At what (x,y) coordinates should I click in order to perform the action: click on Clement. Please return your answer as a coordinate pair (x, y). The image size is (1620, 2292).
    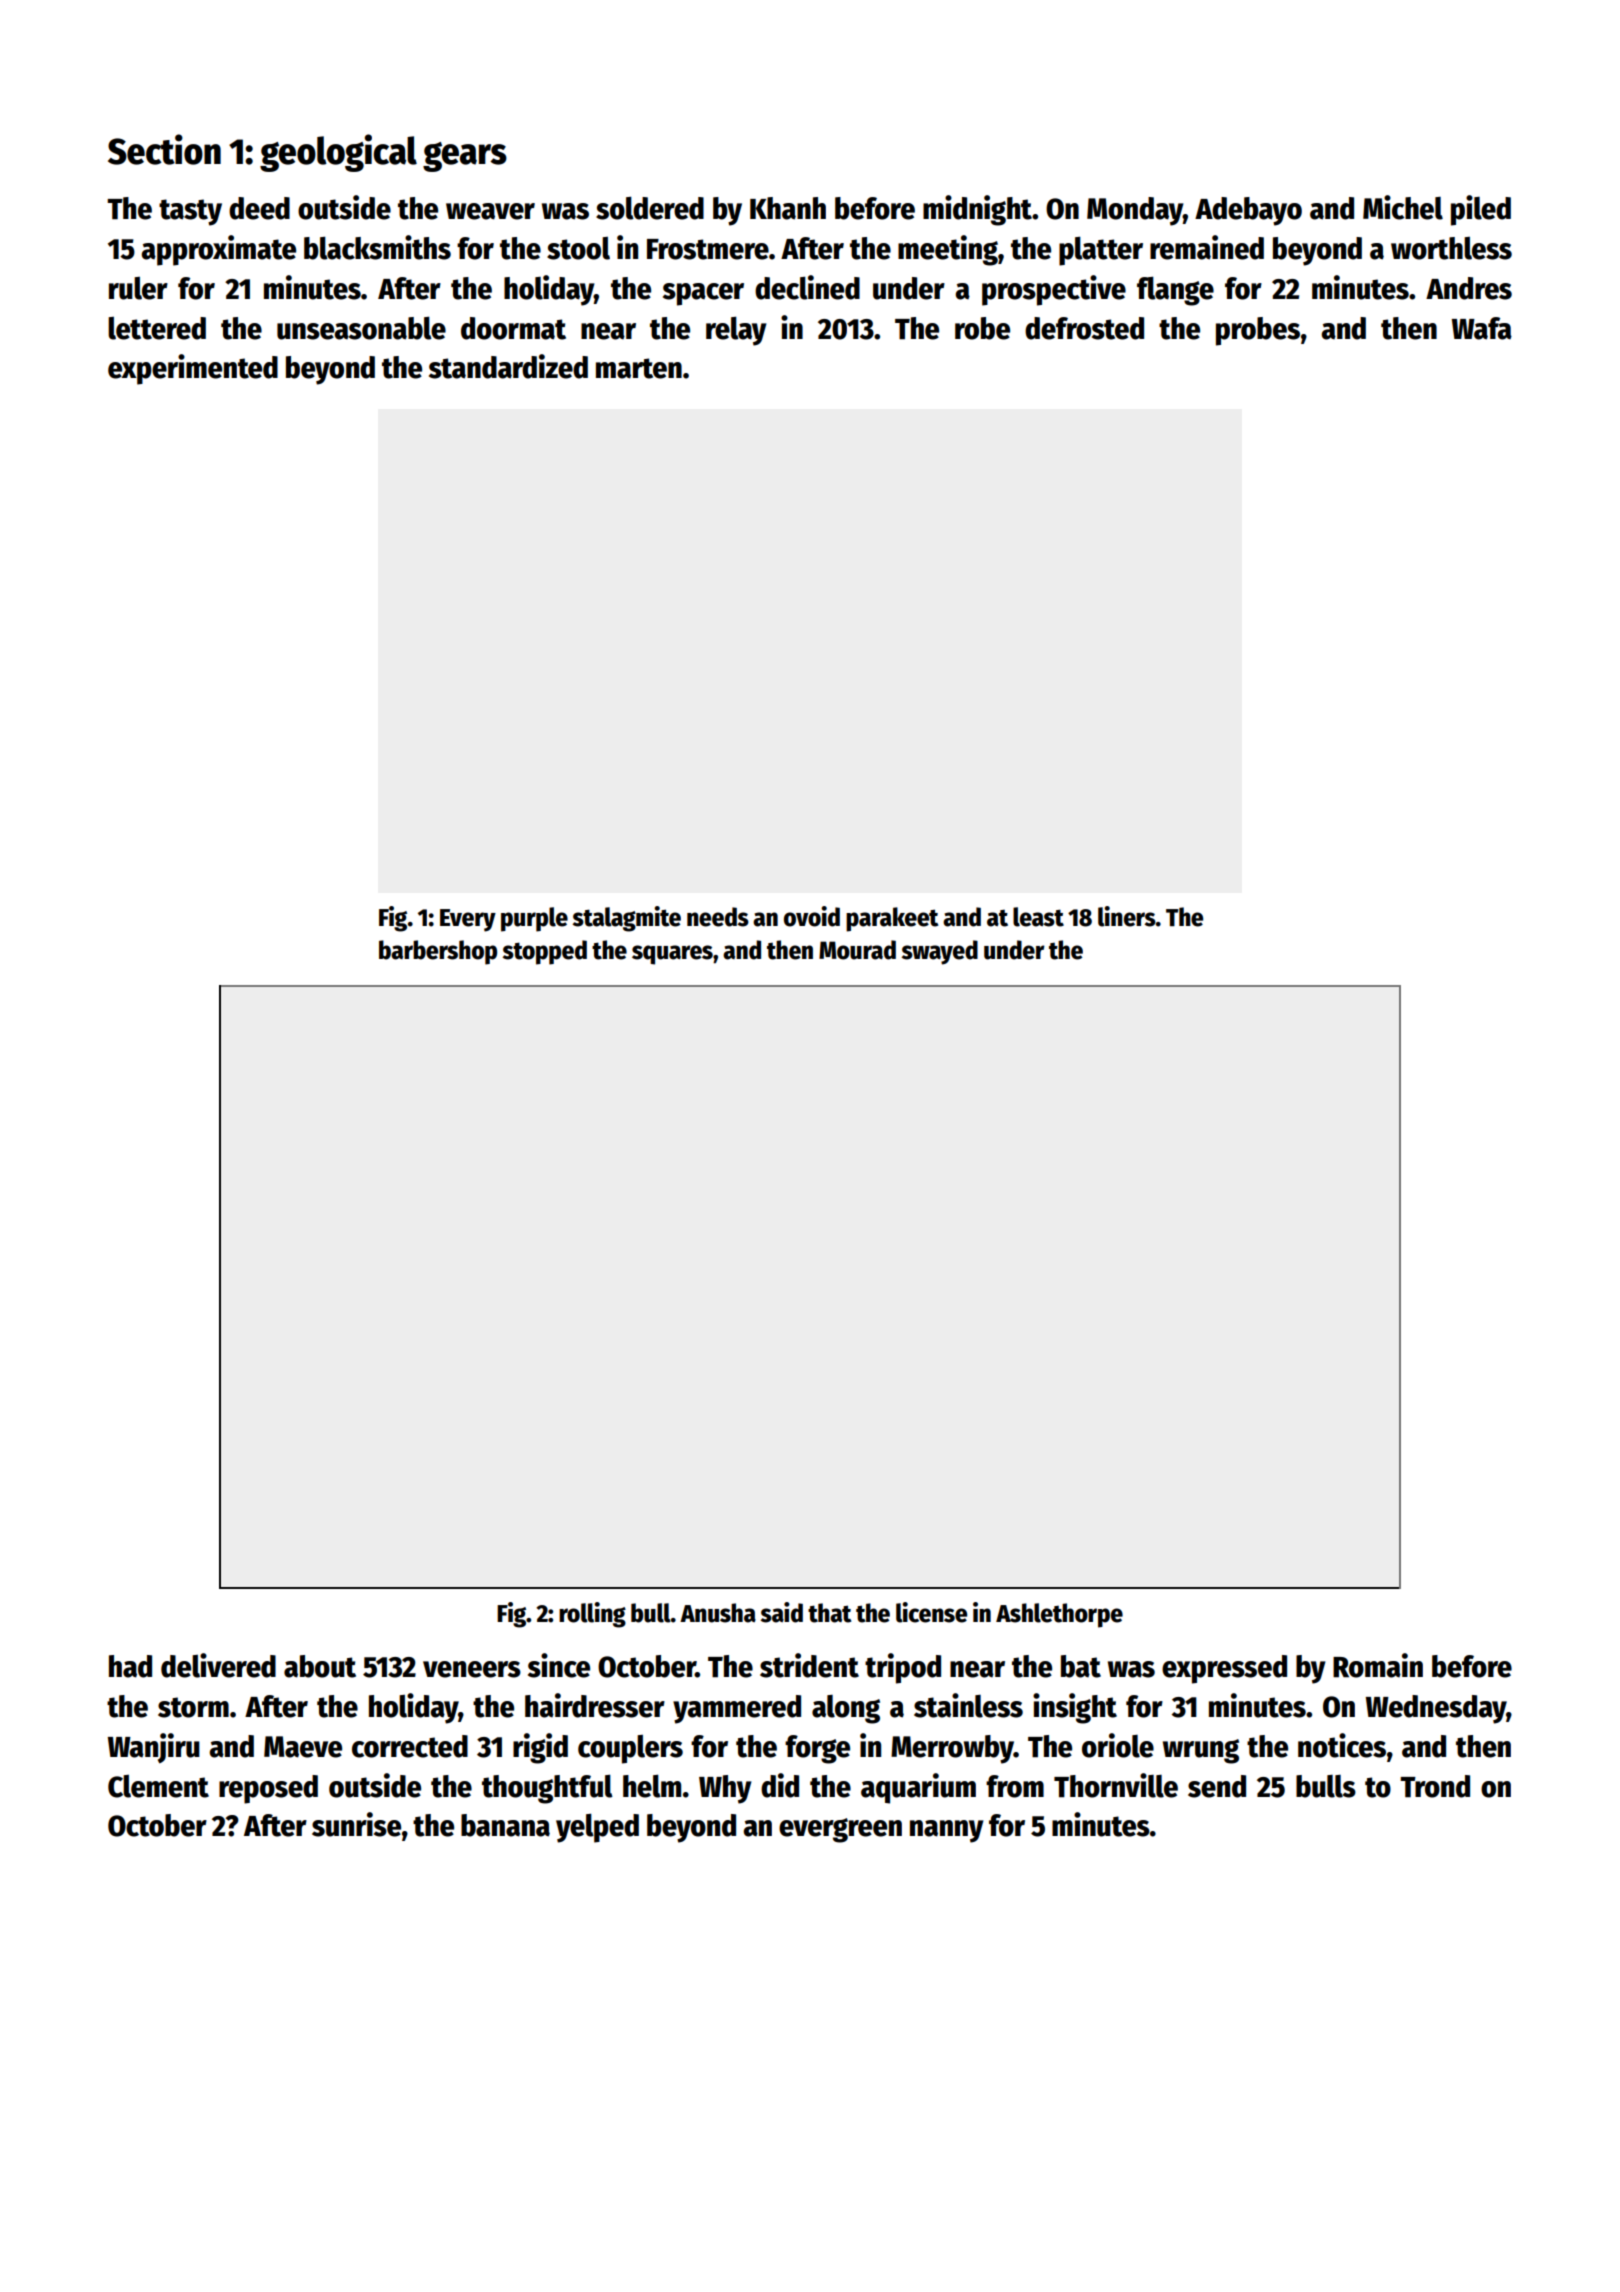
    Looking at the image, I should click on (158, 1786).
